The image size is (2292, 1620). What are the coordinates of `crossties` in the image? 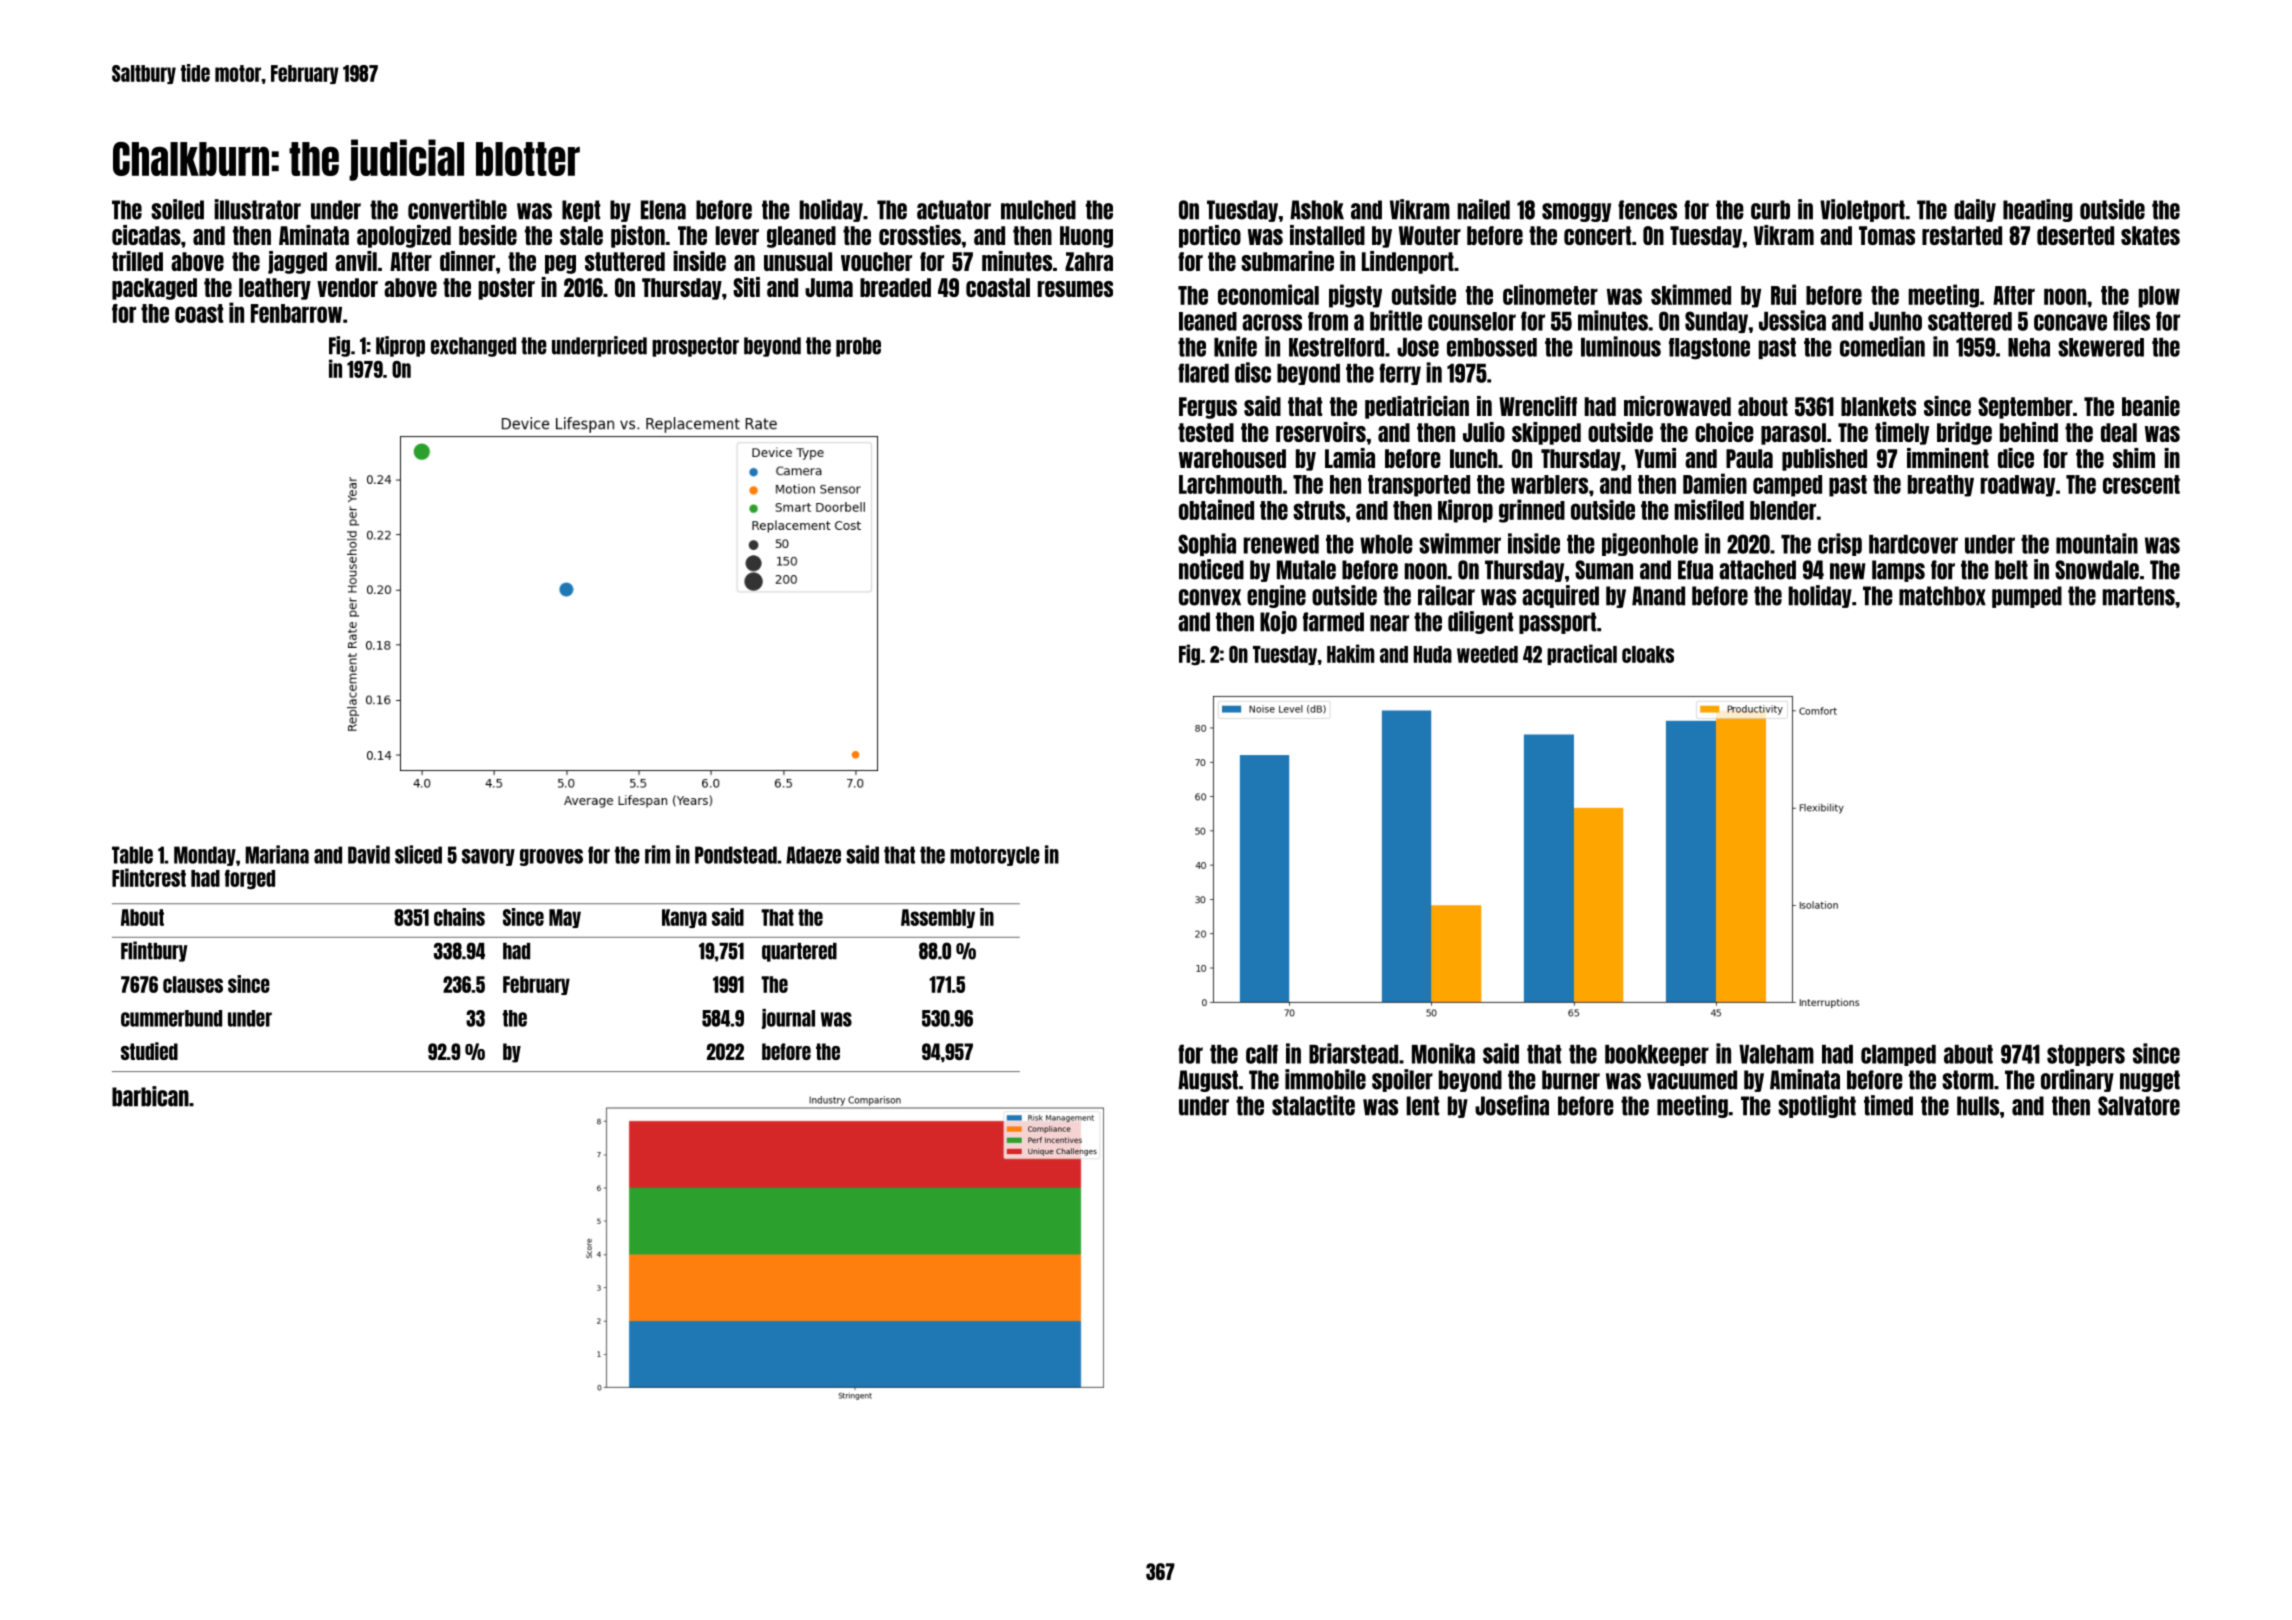 It's located at (920, 235).
